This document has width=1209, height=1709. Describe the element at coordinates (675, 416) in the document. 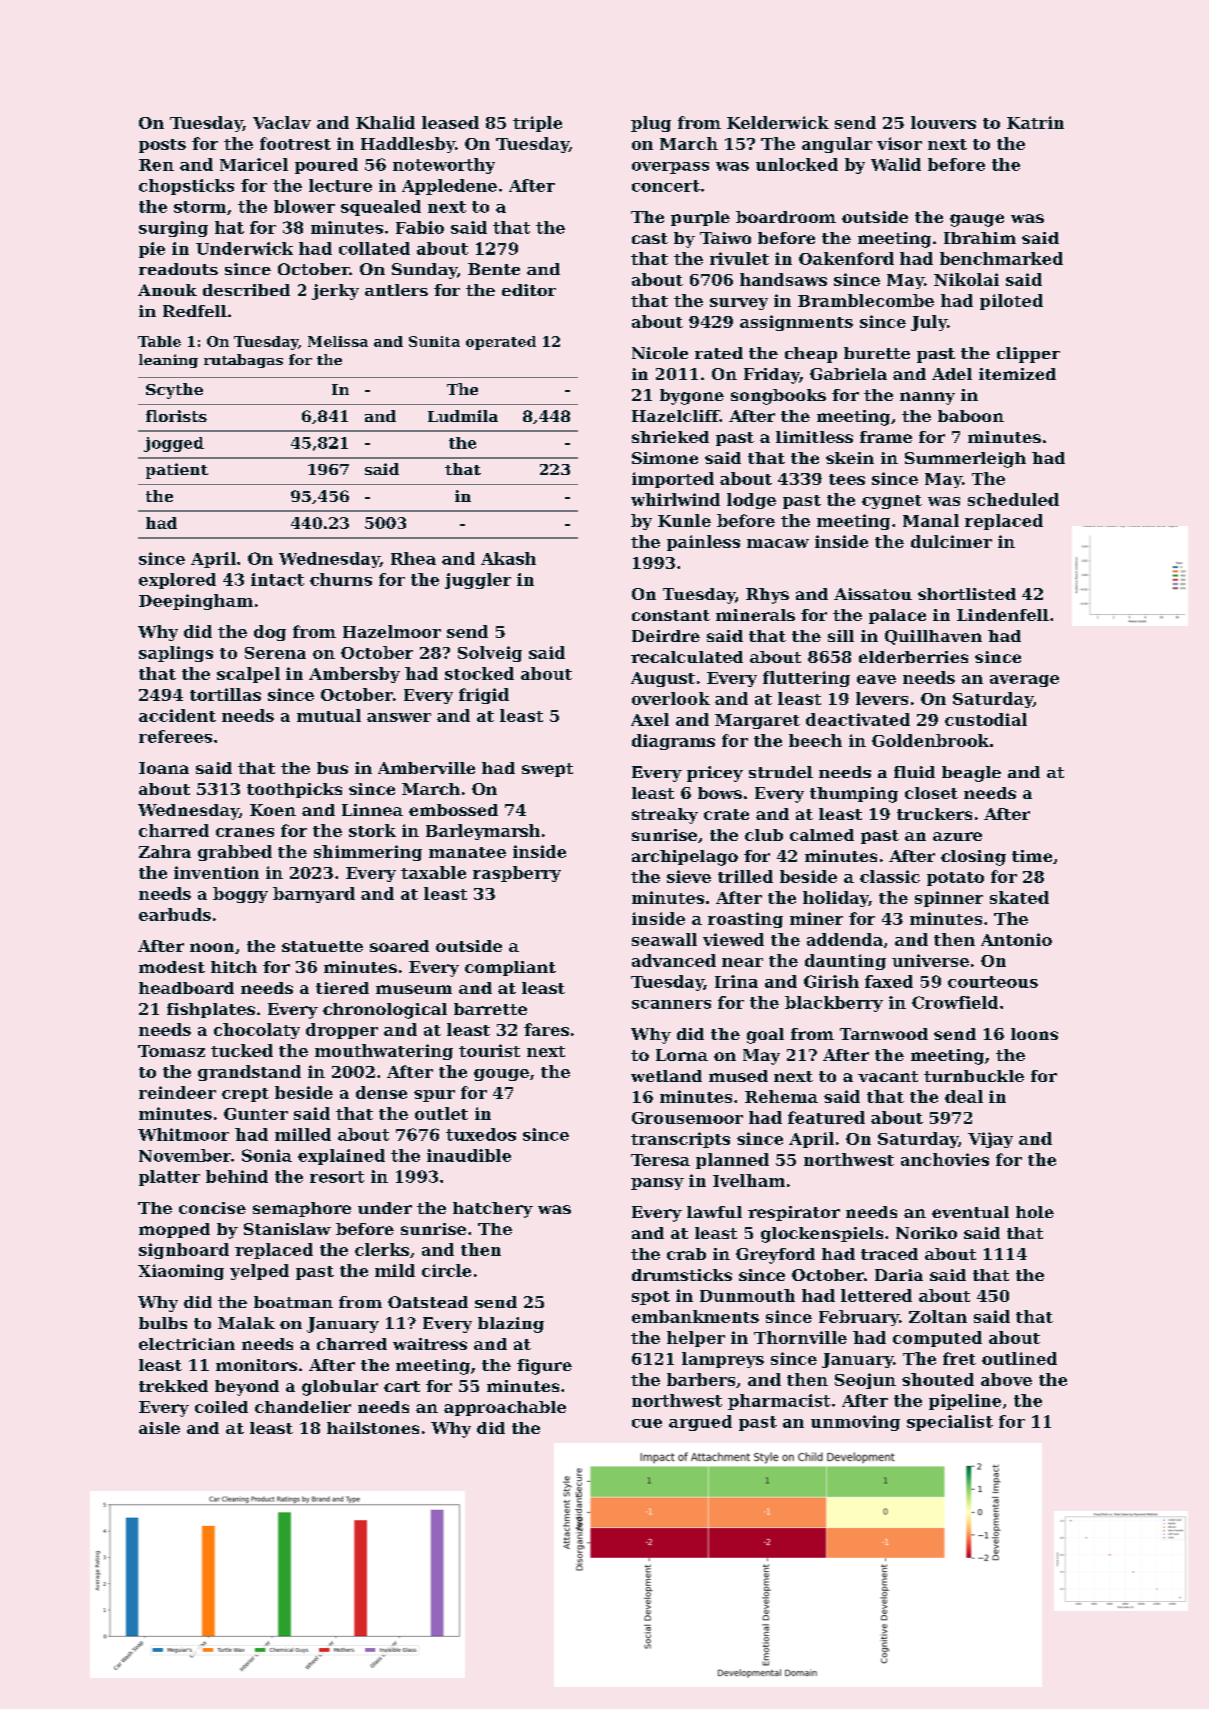

I see `Hazelcliff` at that location.
